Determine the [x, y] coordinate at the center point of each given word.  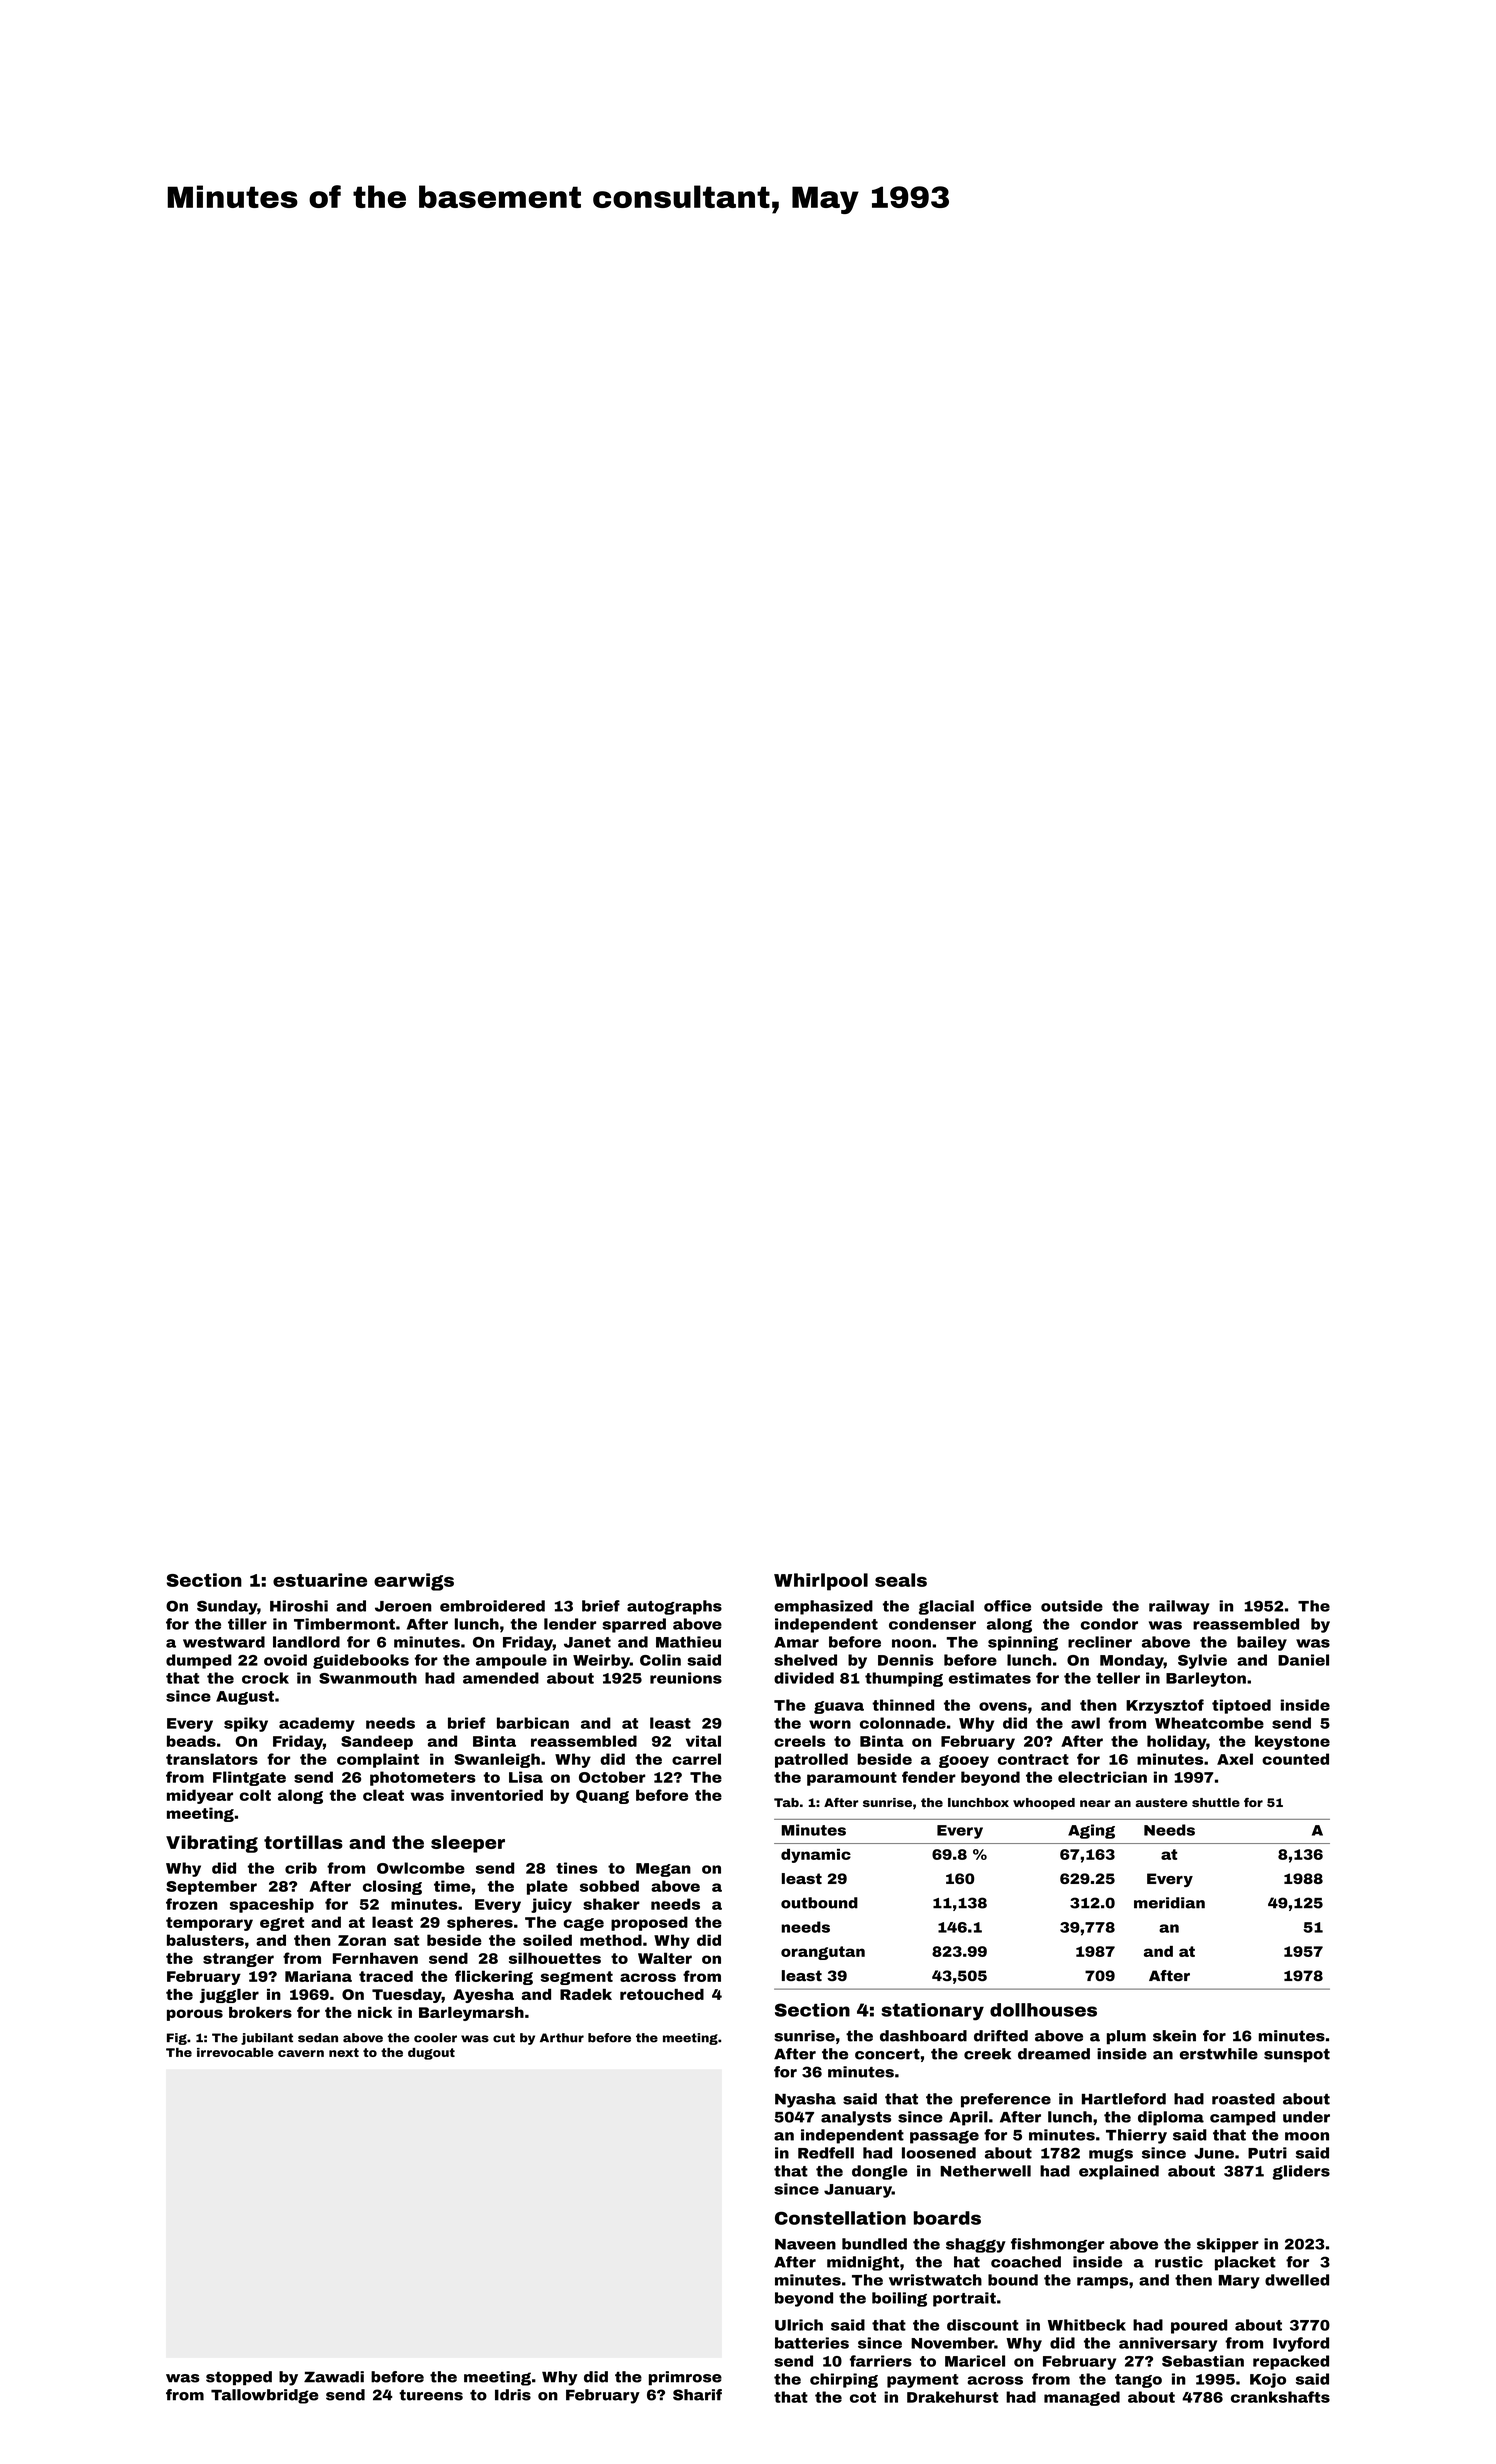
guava [839, 1707]
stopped [239, 2378]
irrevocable [235, 2052]
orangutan [823, 1953]
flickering [494, 1977]
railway [1179, 1607]
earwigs [414, 1582]
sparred [634, 1625]
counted [1295, 1759]
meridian [1169, 1903]
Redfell [826, 2153]
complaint [378, 1760]
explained [1119, 2172]
